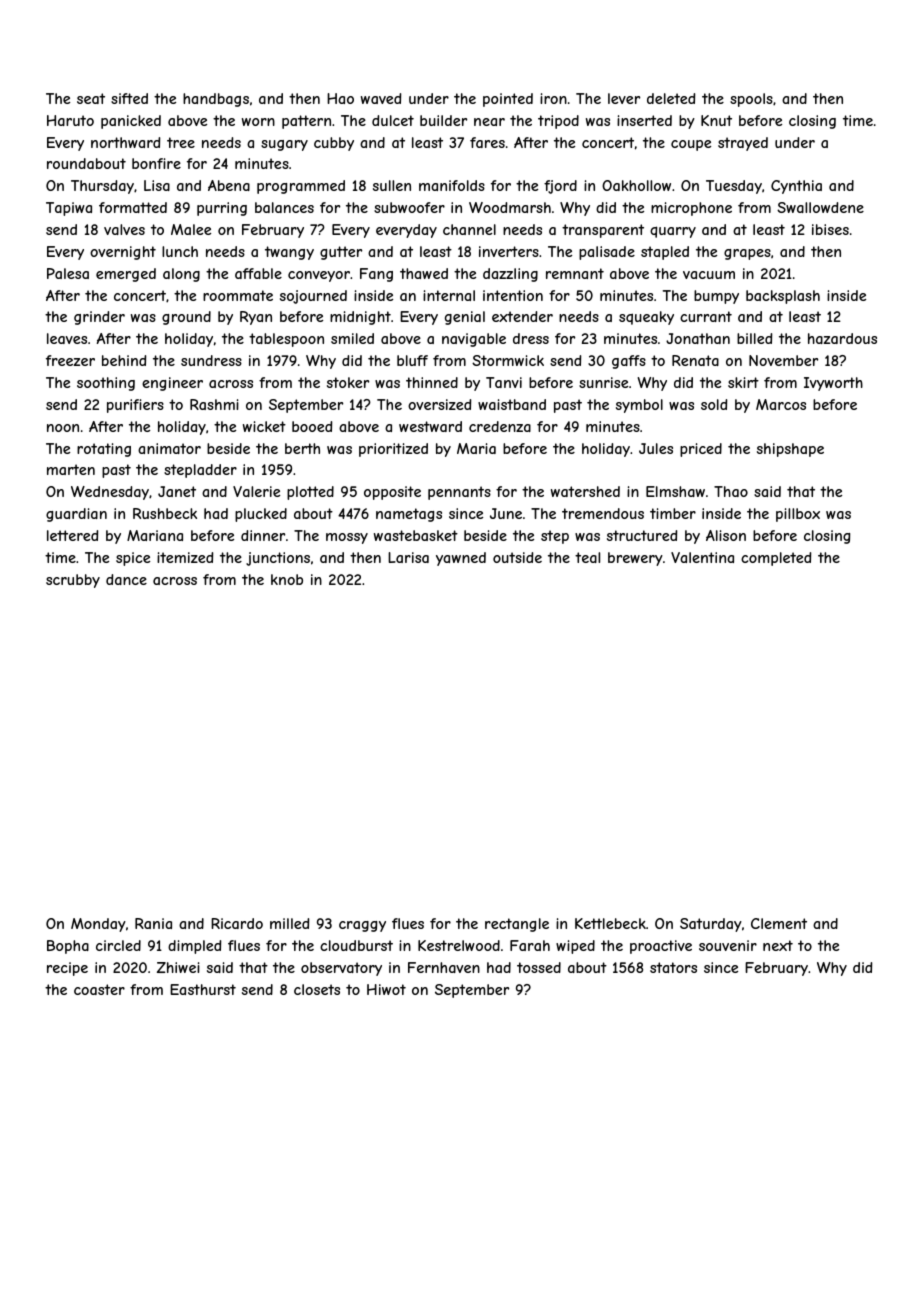 The width and height of the screenshot is (924, 1308). I want to click on deleted, so click(671, 98).
